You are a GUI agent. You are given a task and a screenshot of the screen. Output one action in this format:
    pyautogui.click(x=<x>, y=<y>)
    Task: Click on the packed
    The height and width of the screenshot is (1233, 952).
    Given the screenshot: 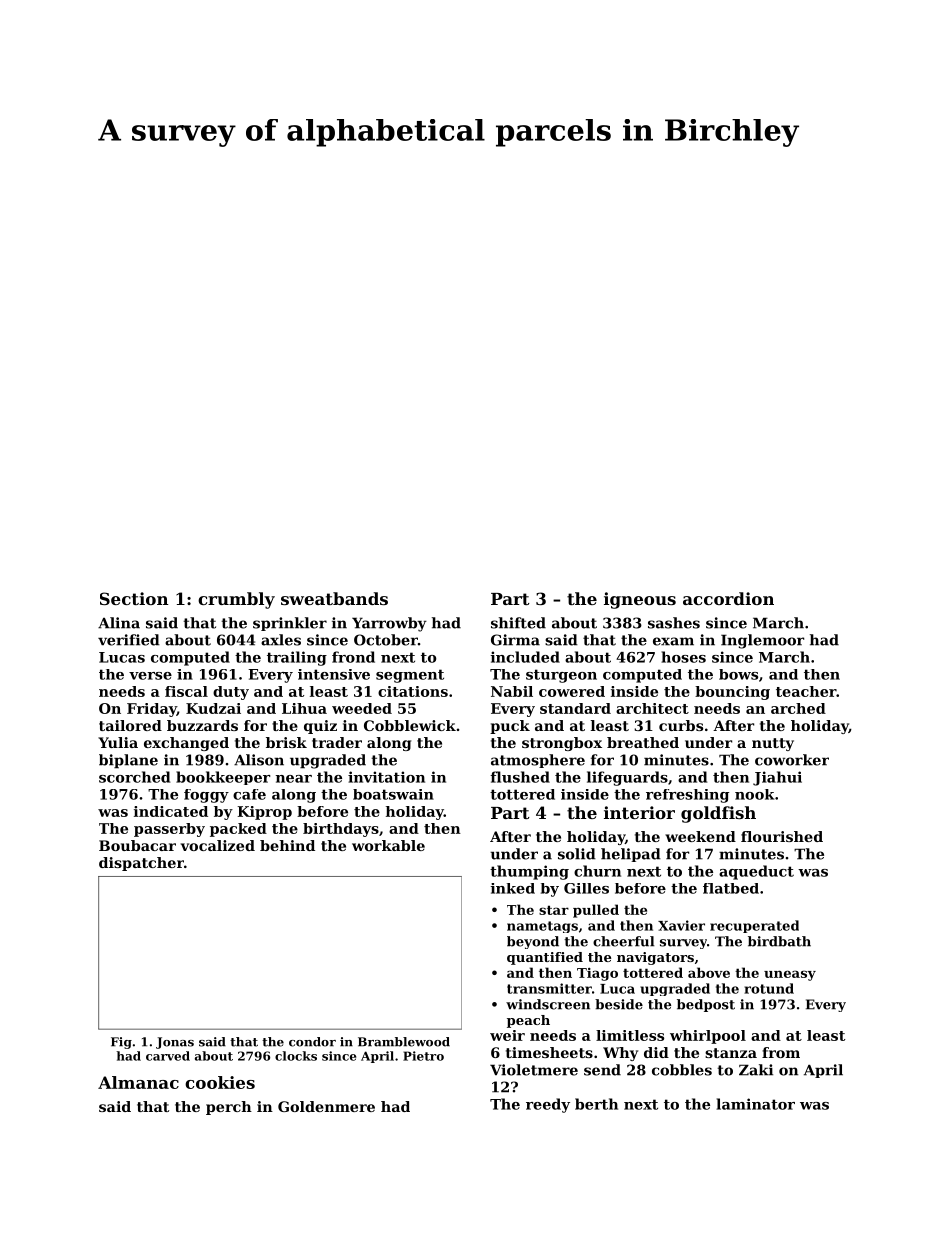 What is the action you would take?
    pyautogui.click(x=238, y=830)
